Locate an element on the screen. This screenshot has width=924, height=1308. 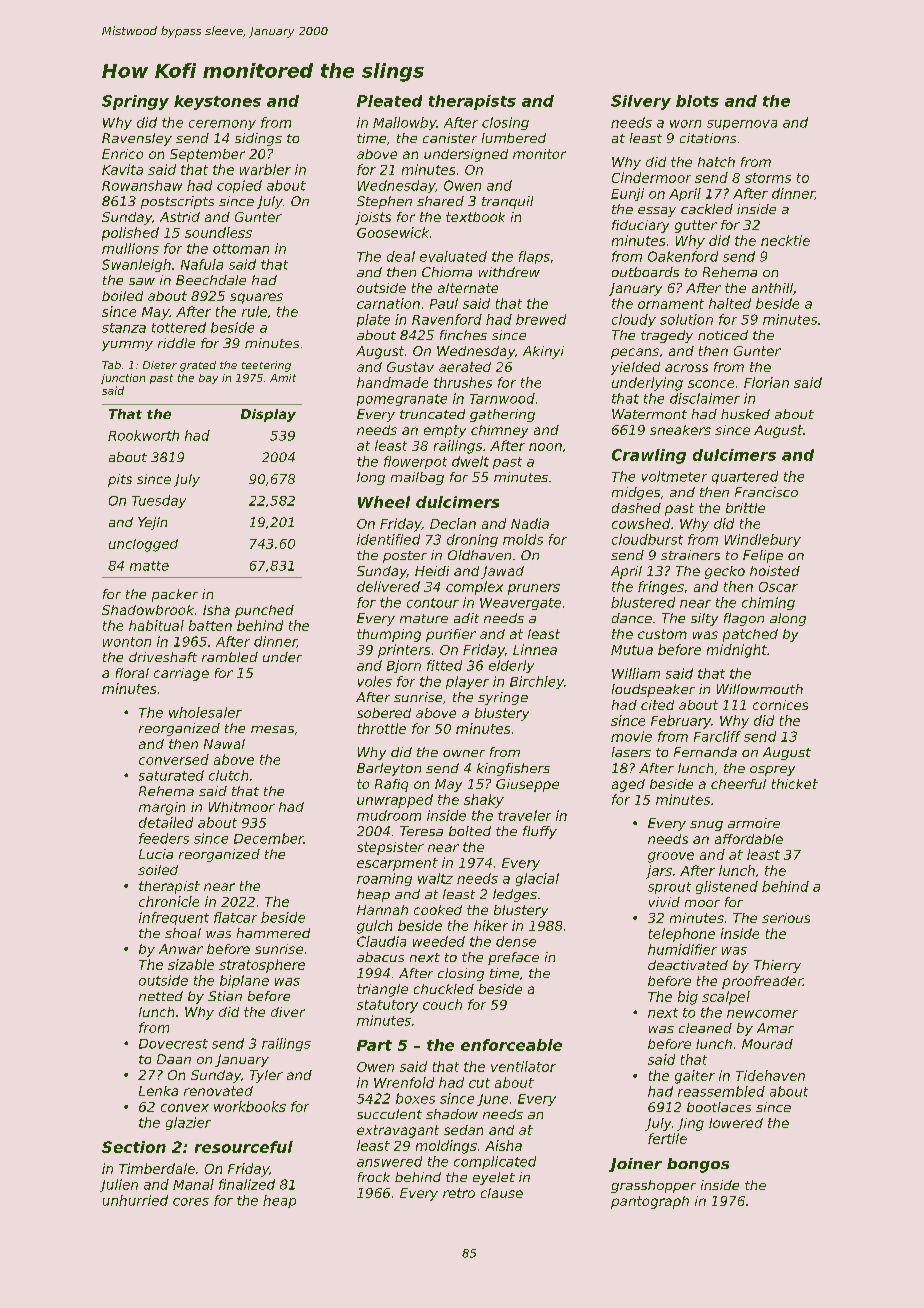
sizable is located at coordinates (191, 964).
